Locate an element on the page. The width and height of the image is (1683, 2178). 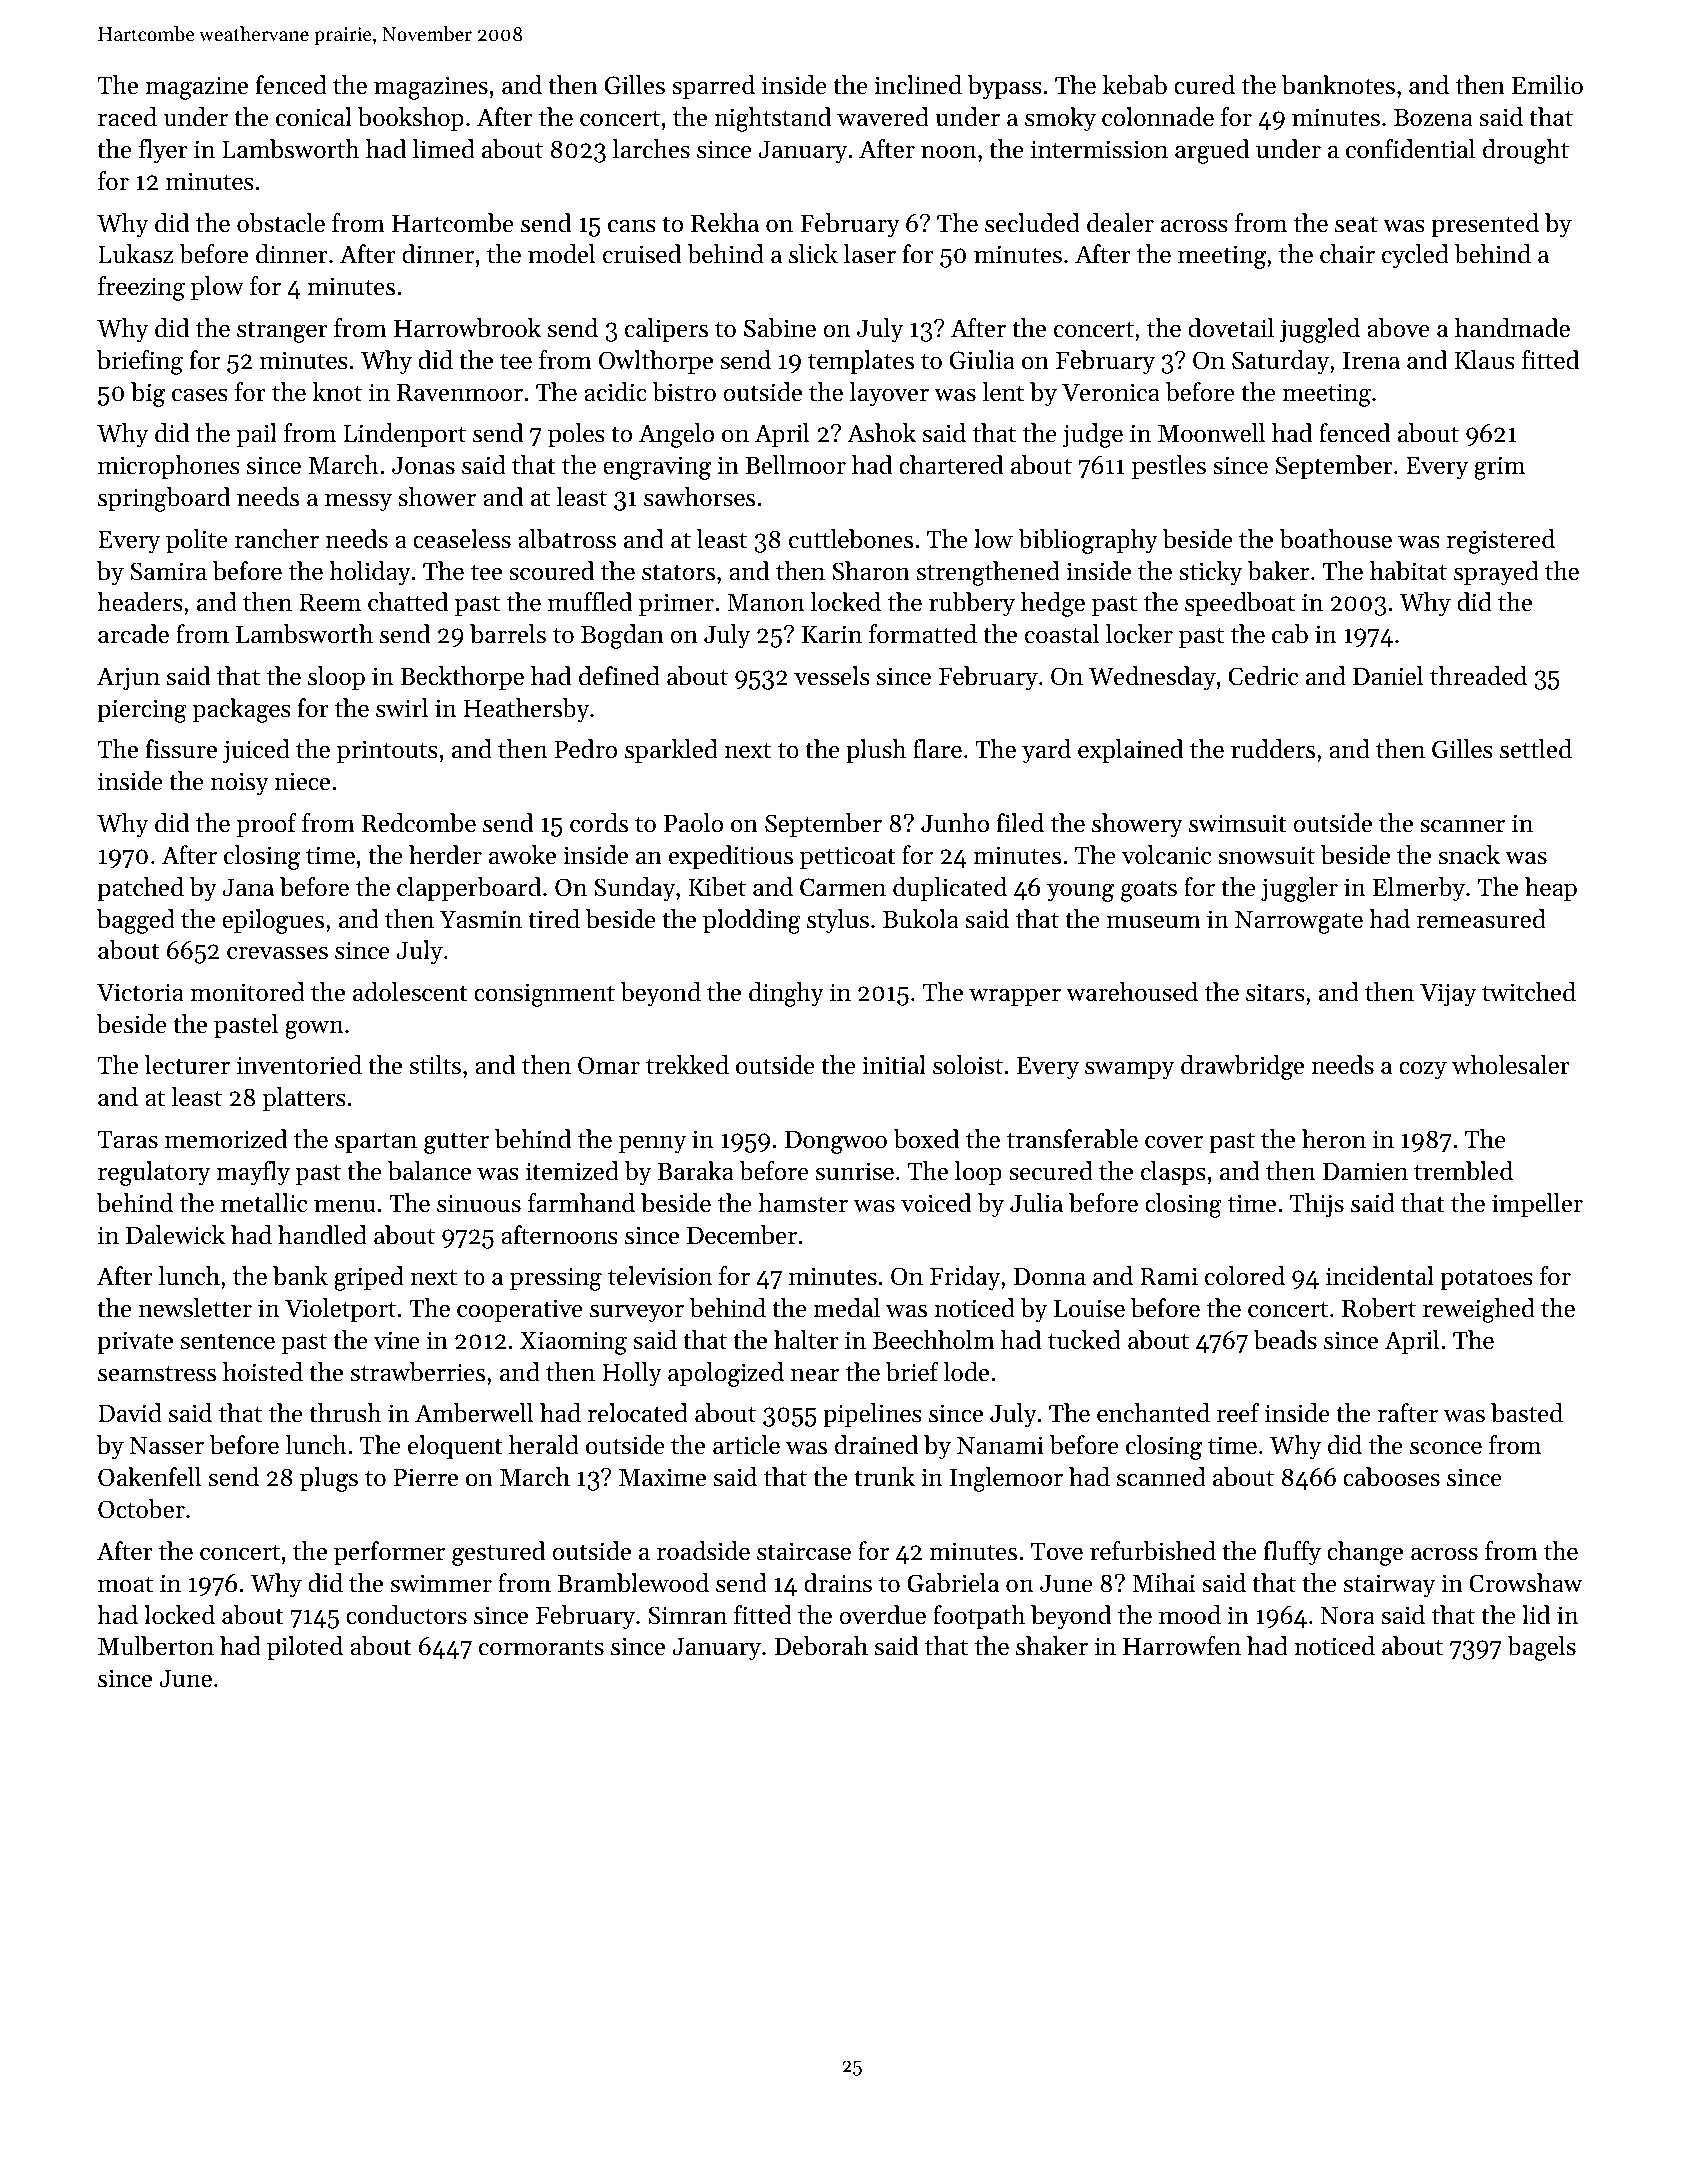
strawberries is located at coordinates (418, 1372).
